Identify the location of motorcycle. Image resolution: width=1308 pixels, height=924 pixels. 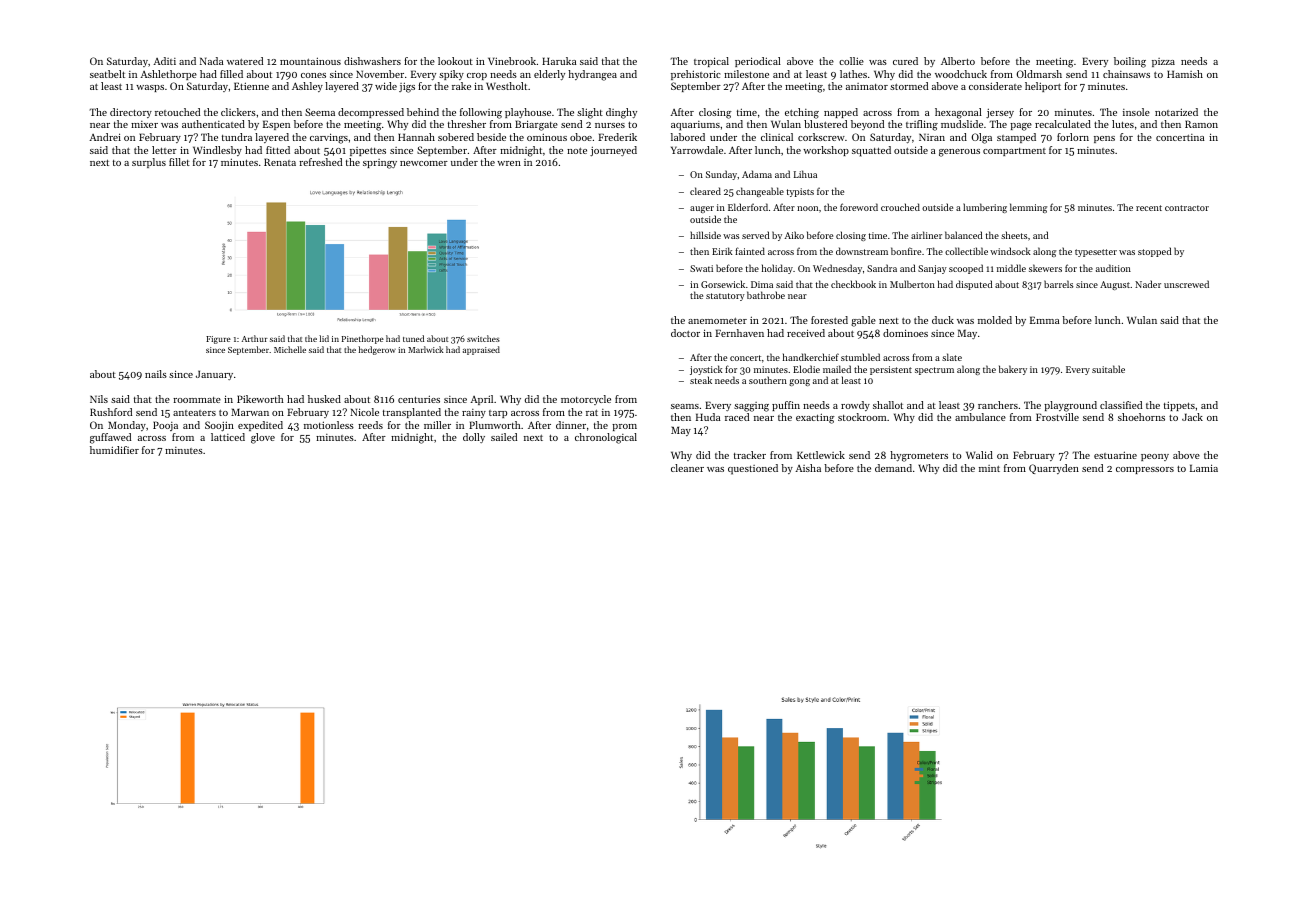
(586, 400).
